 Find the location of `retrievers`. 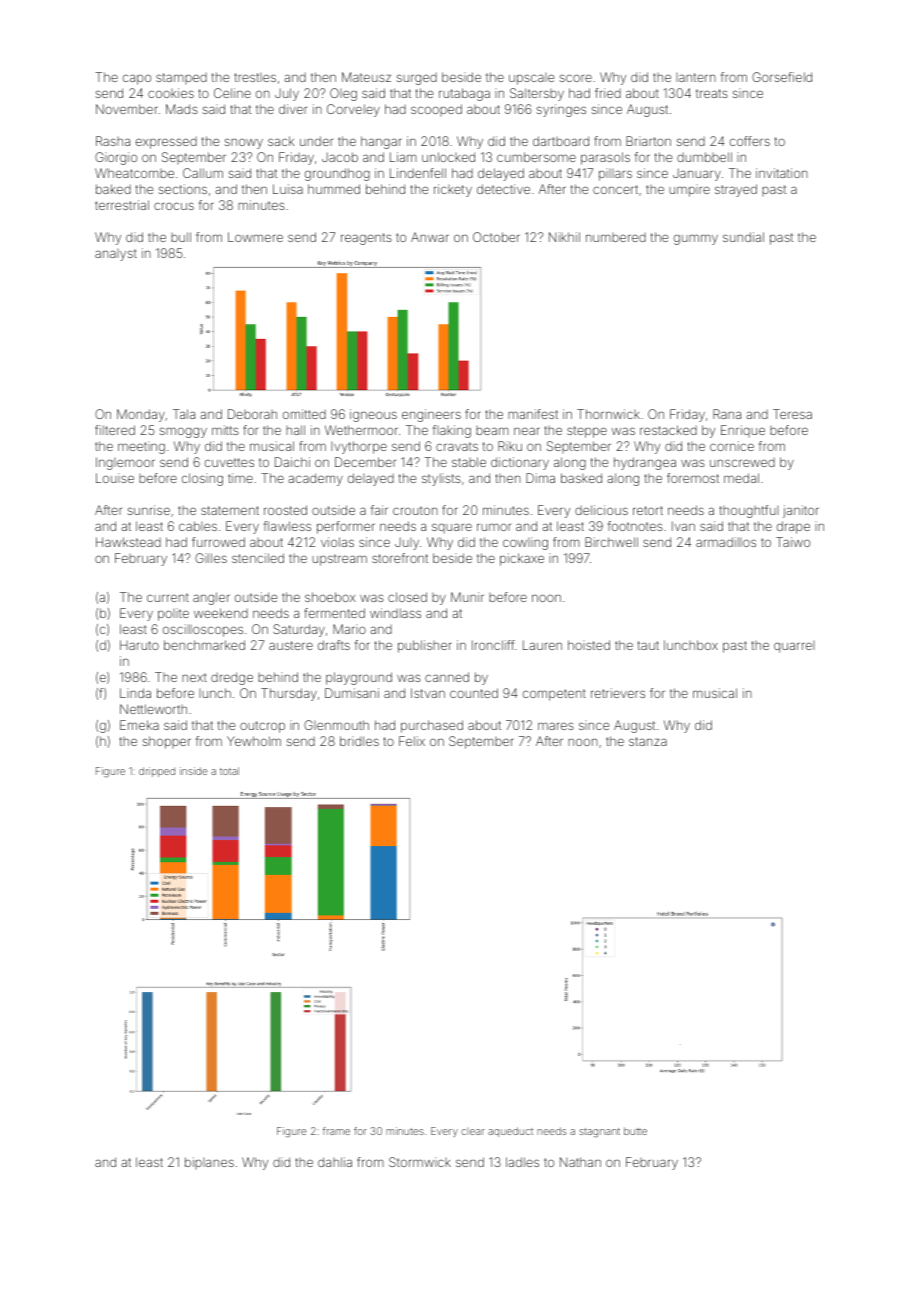

retrievers is located at coordinates (618, 693).
